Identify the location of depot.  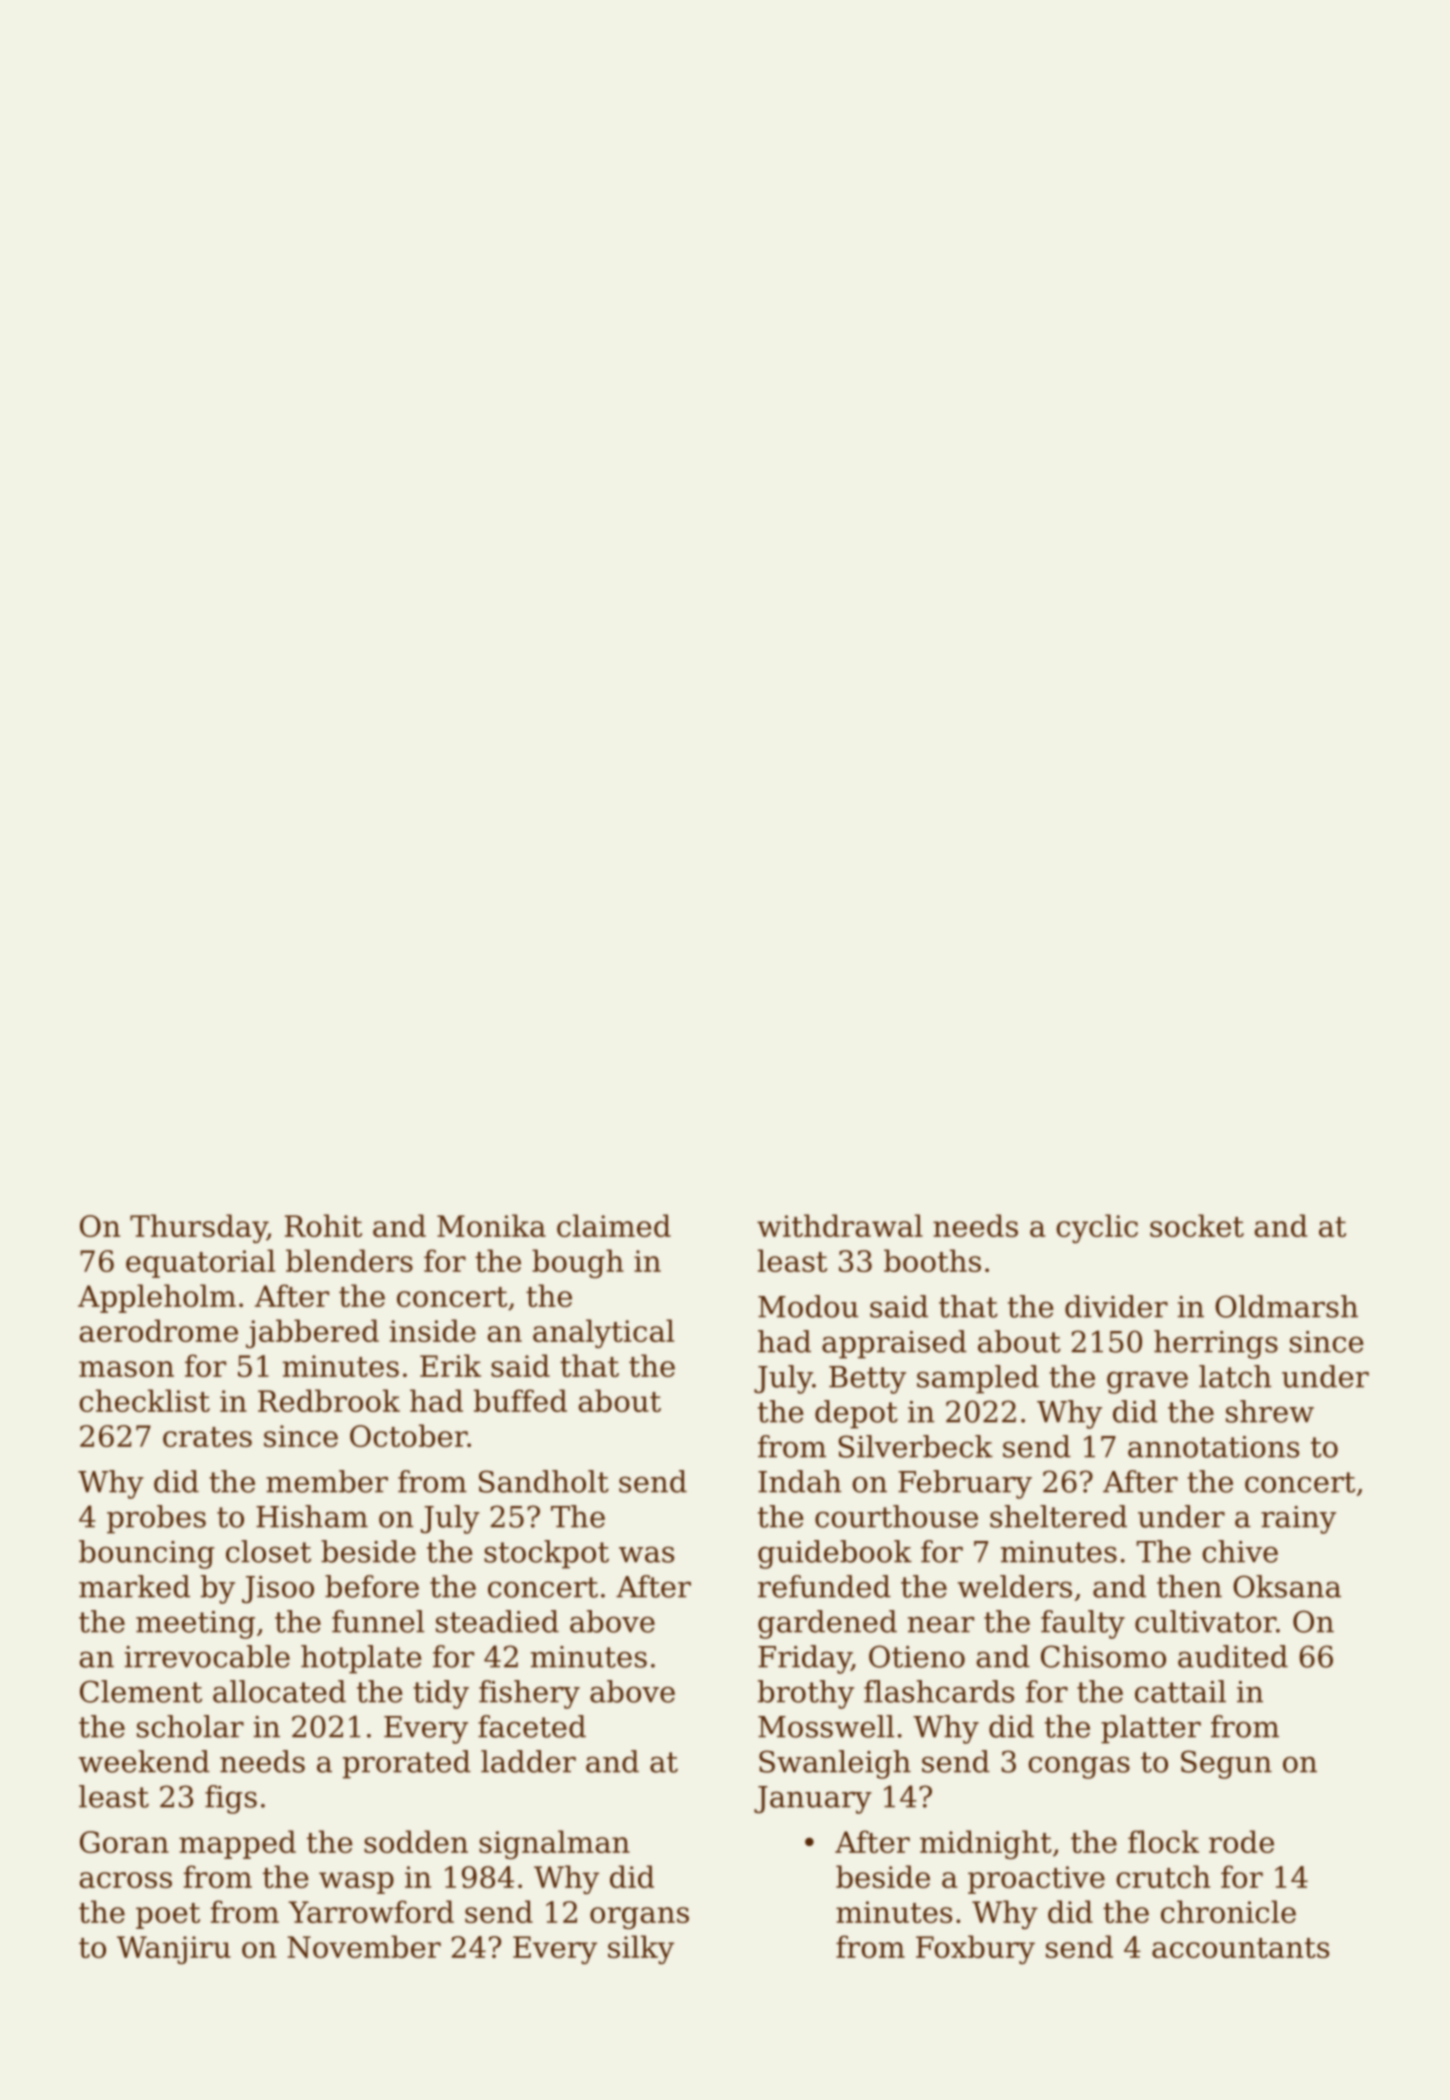
(856, 1414).
